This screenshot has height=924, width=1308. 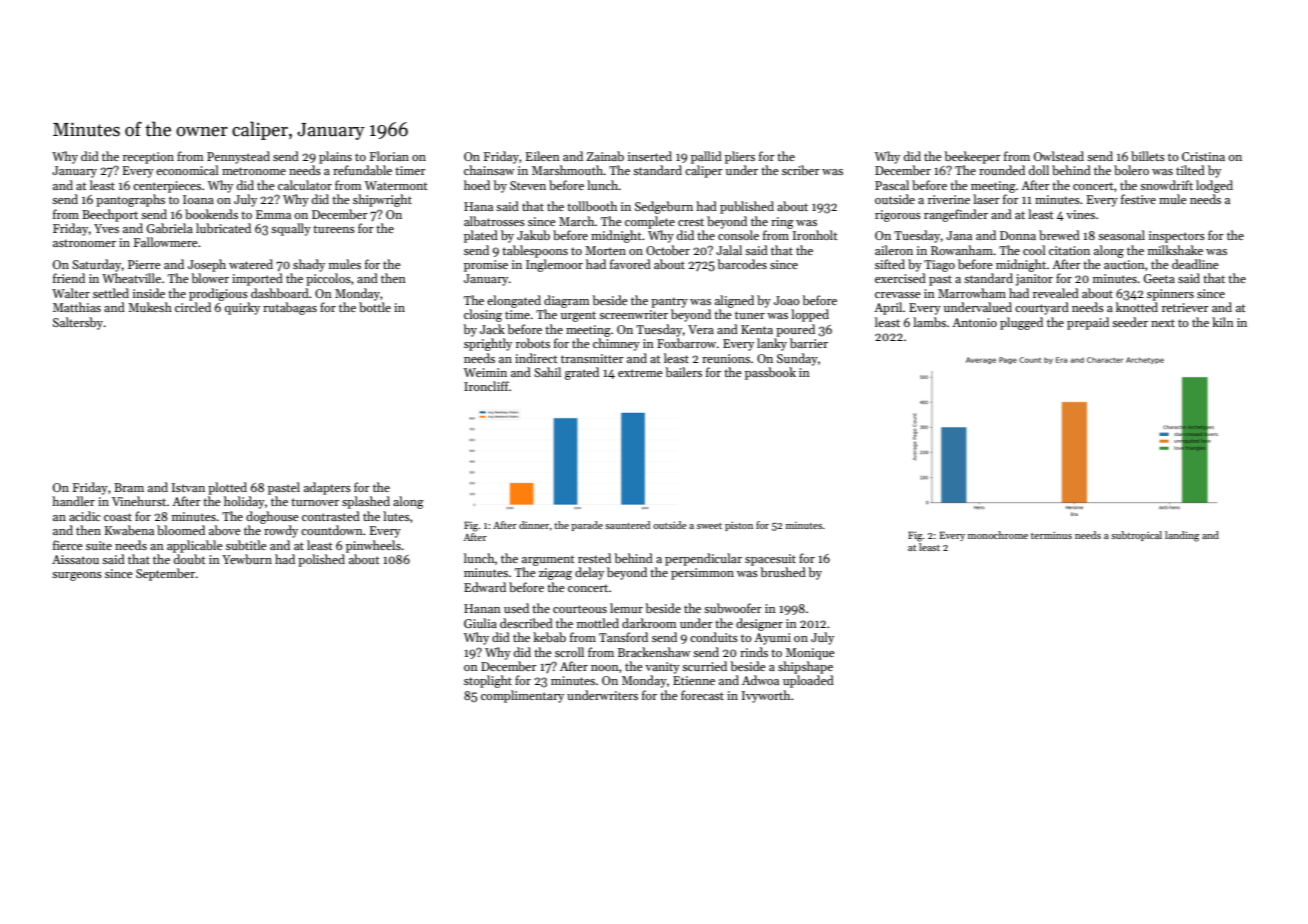 What do you see at coordinates (130, 200) in the screenshot?
I see `pantographs` at bounding box center [130, 200].
